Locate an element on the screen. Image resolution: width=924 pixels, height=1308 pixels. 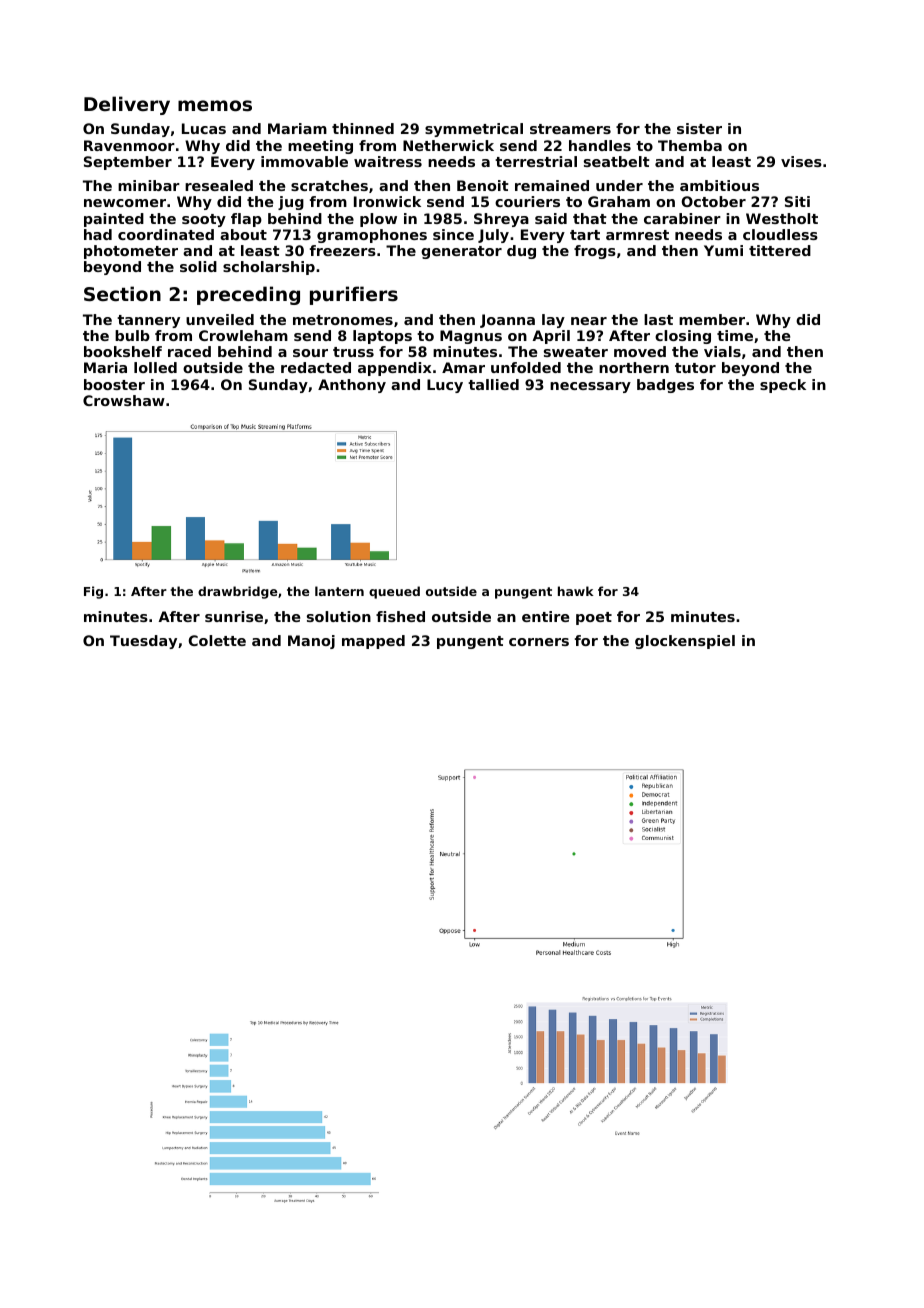
streamers is located at coordinates (570, 129).
